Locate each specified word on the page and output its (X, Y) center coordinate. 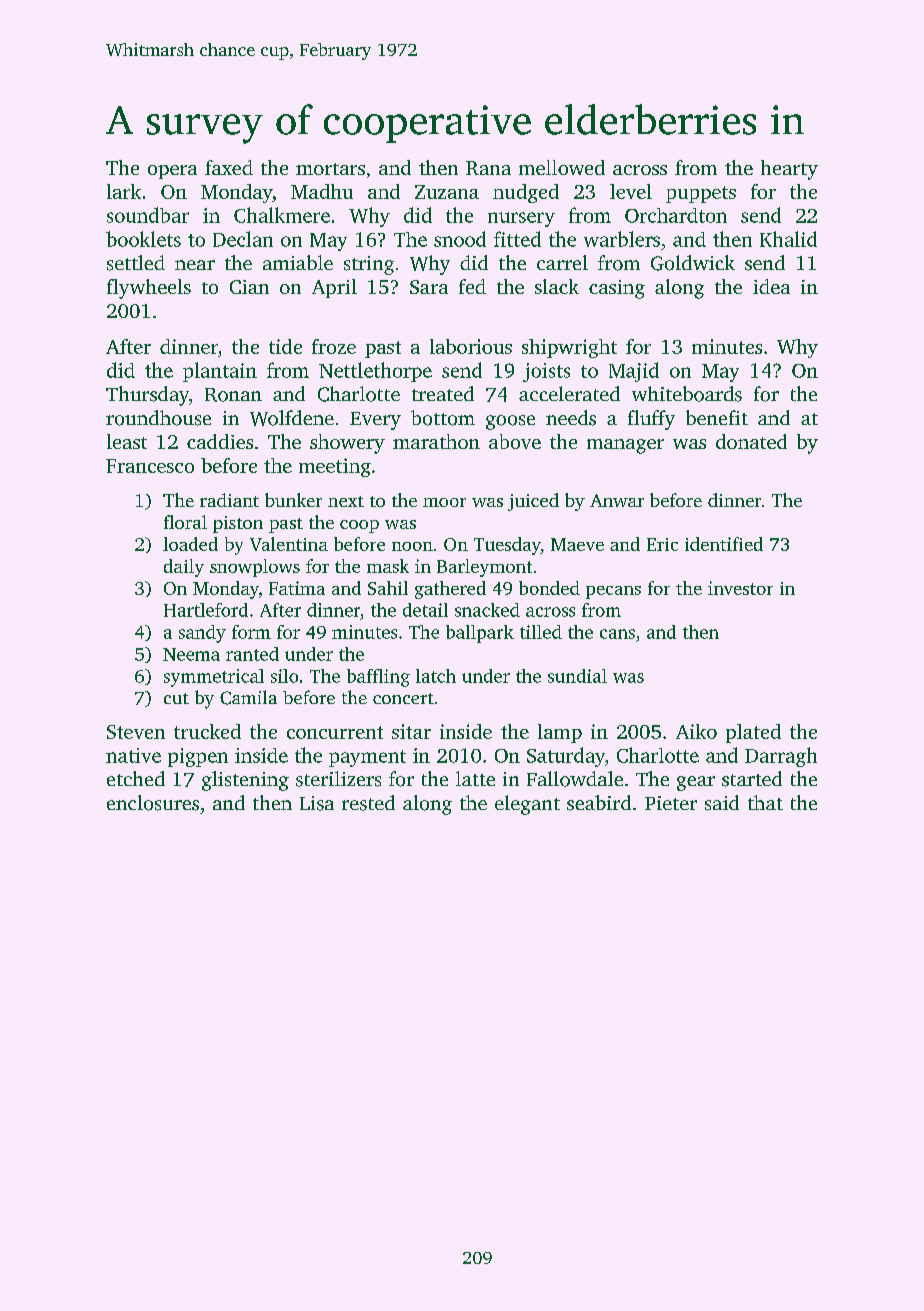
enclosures (153, 803)
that (765, 802)
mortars (330, 169)
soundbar (148, 215)
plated (753, 733)
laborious (471, 346)
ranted (252, 654)
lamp (560, 733)
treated (443, 393)
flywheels (149, 289)
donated (751, 441)
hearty (789, 170)
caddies (220, 441)
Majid (634, 372)
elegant (527, 805)
